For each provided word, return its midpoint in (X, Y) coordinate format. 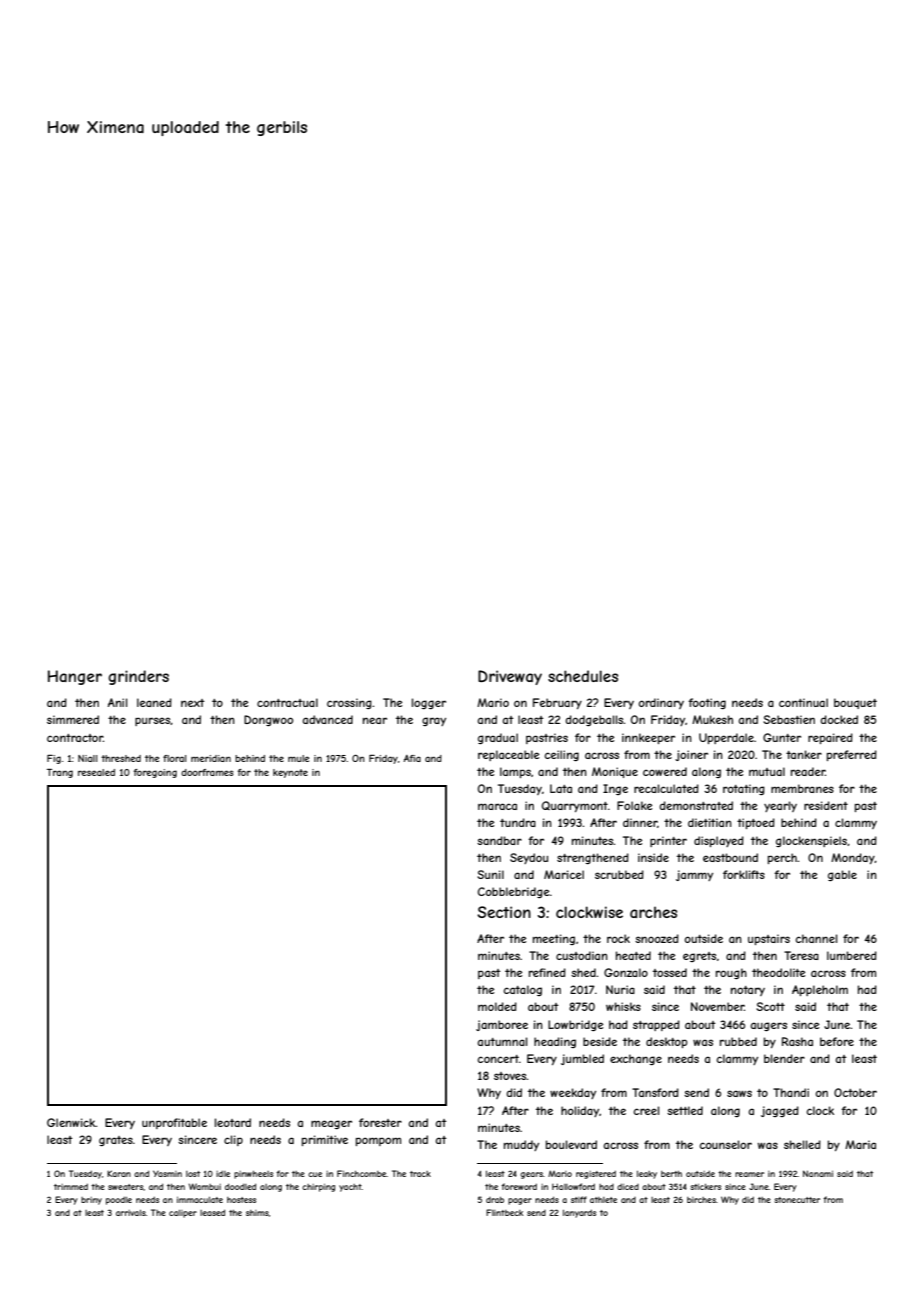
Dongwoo (268, 720)
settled (685, 1110)
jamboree (502, 1025)
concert (498, 1059)
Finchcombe (362, 1173)
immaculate (200, 1200)
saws (739, 1093)
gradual (498, 738)
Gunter (782, 737)
